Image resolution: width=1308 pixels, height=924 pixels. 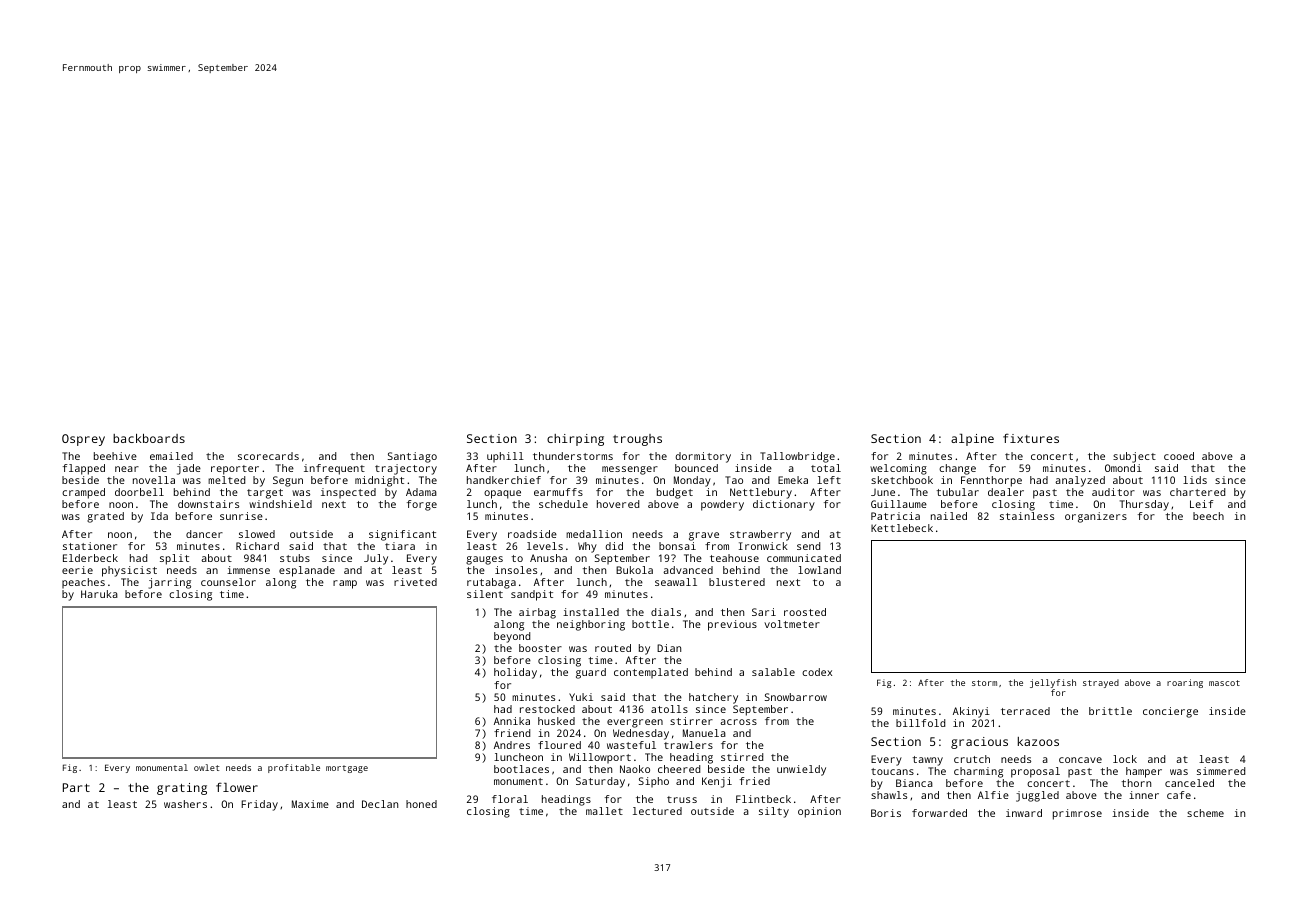 What do you see at coordinates (99, 594) in the screenshot?
I see `Haruka` at bounding box center [99, 594].
